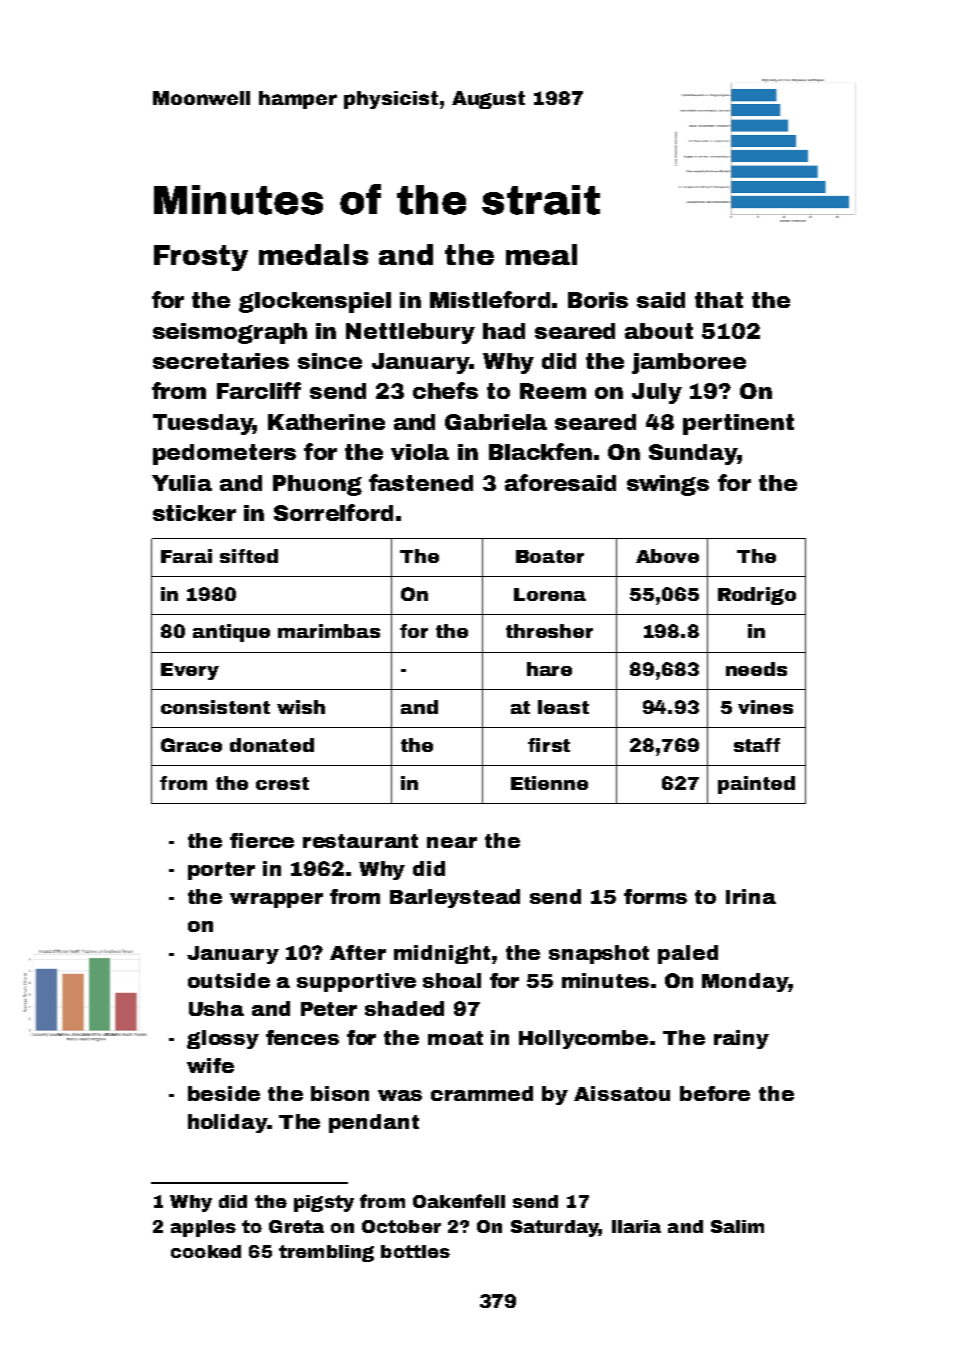 This image has width=957, height=1358. I want to click on restaurant, so click(360, 841).
